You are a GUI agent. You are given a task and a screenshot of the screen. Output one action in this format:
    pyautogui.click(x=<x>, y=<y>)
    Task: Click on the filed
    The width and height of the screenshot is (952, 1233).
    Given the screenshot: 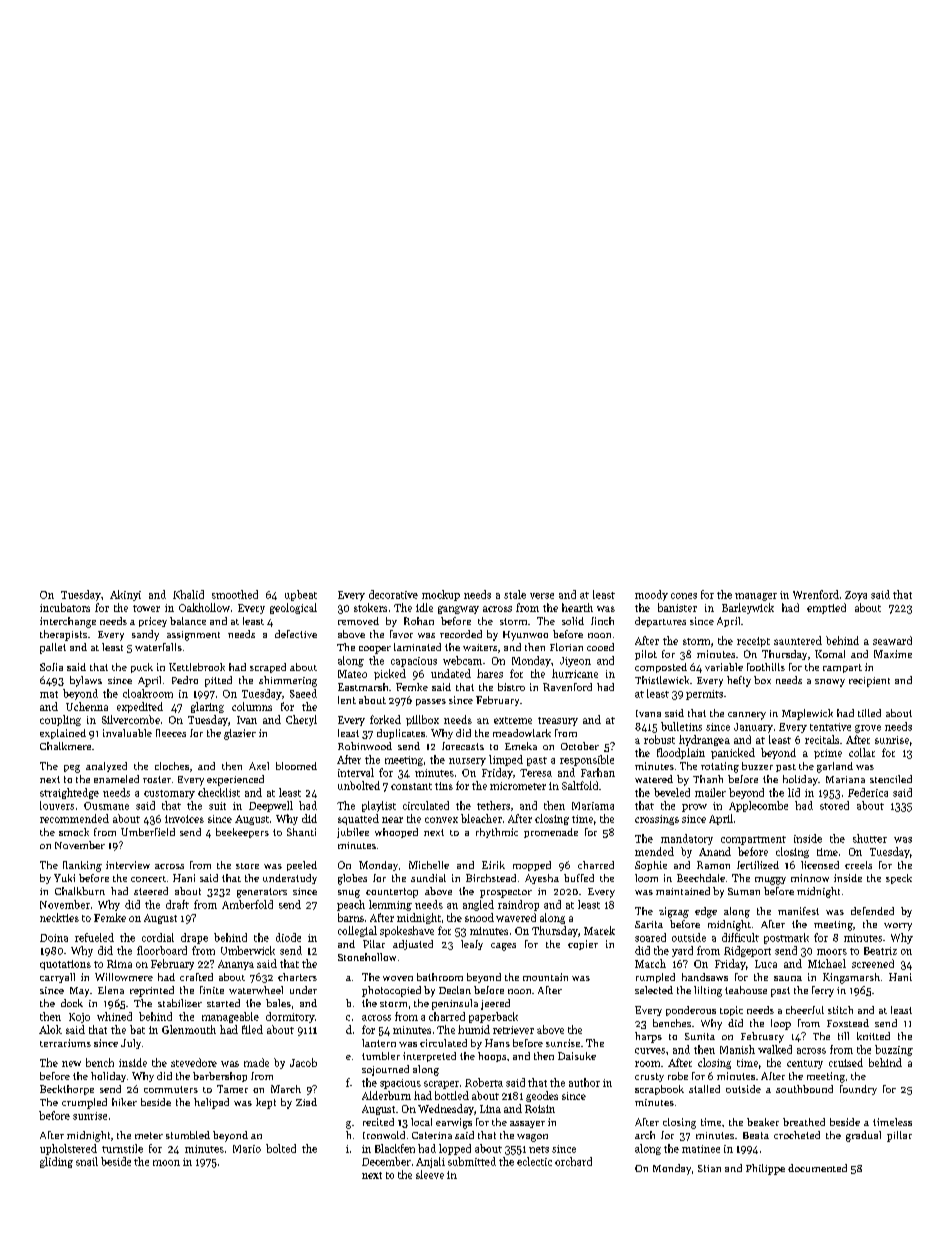 What is the action you would take?
    pyautogui.click(x=252, y=1029)
